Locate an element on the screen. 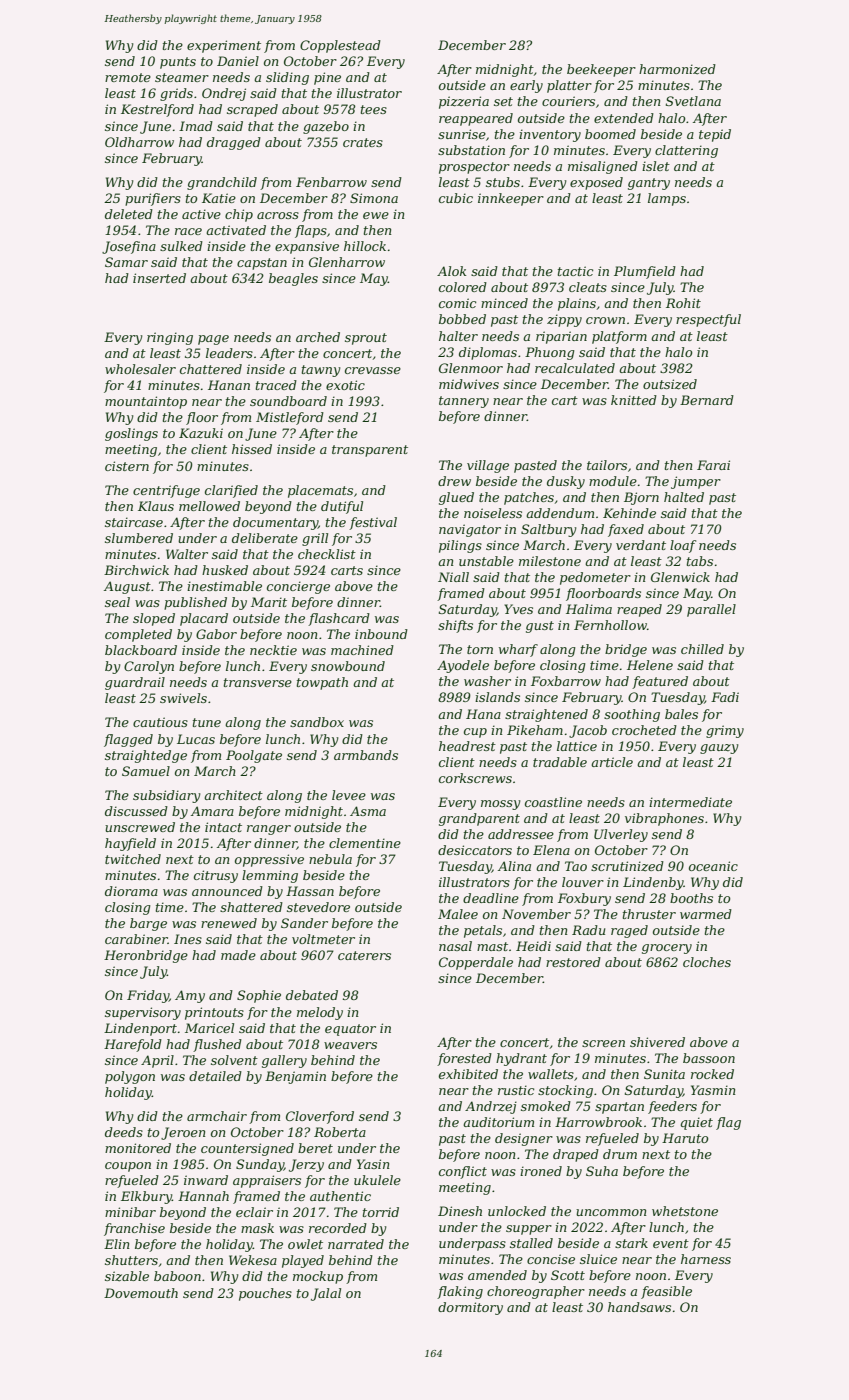 This screenshot has height=1400, width=849. punts is located at coordinates (178, 63).
